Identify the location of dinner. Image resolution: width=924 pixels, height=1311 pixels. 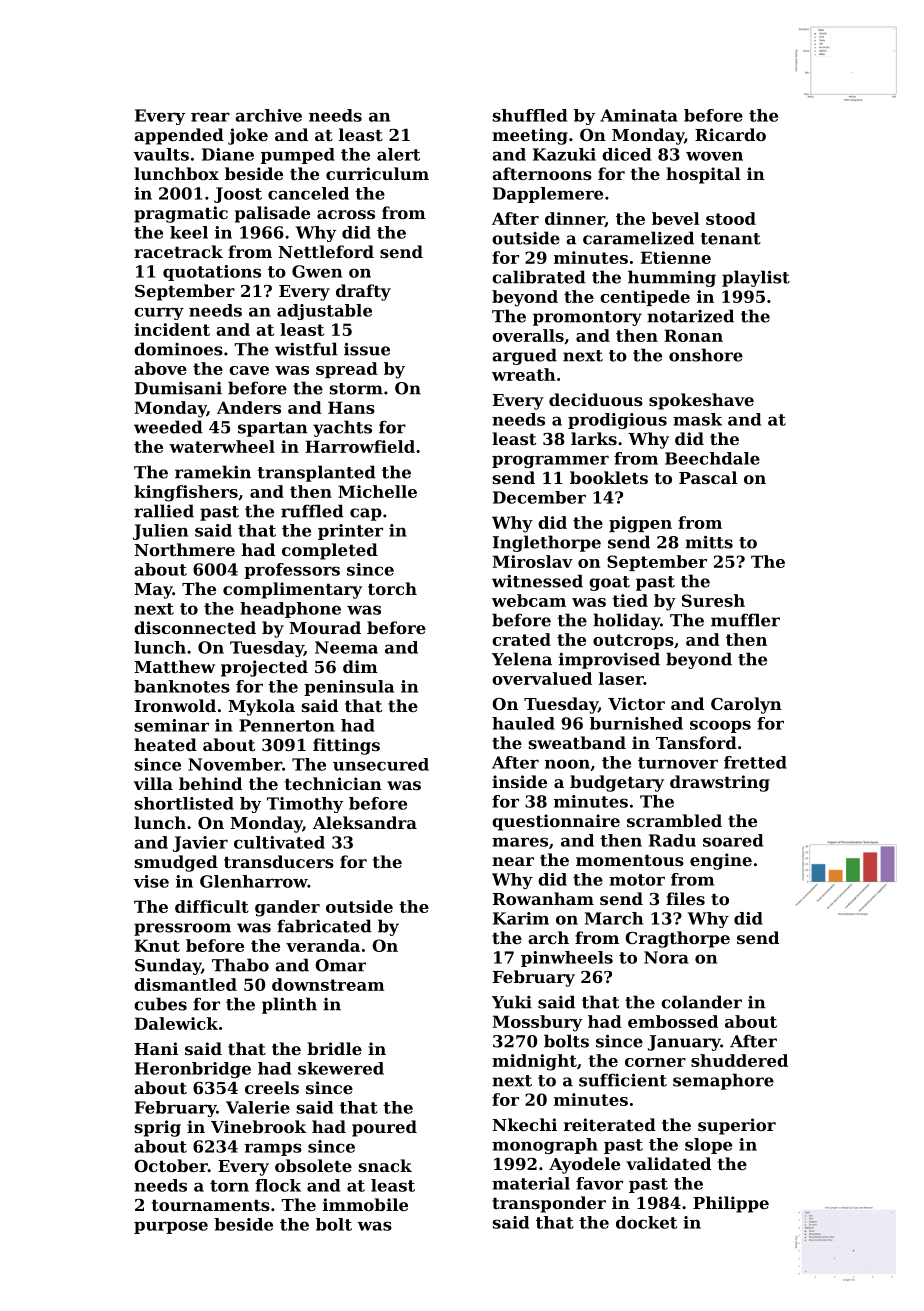
(575, 219).
